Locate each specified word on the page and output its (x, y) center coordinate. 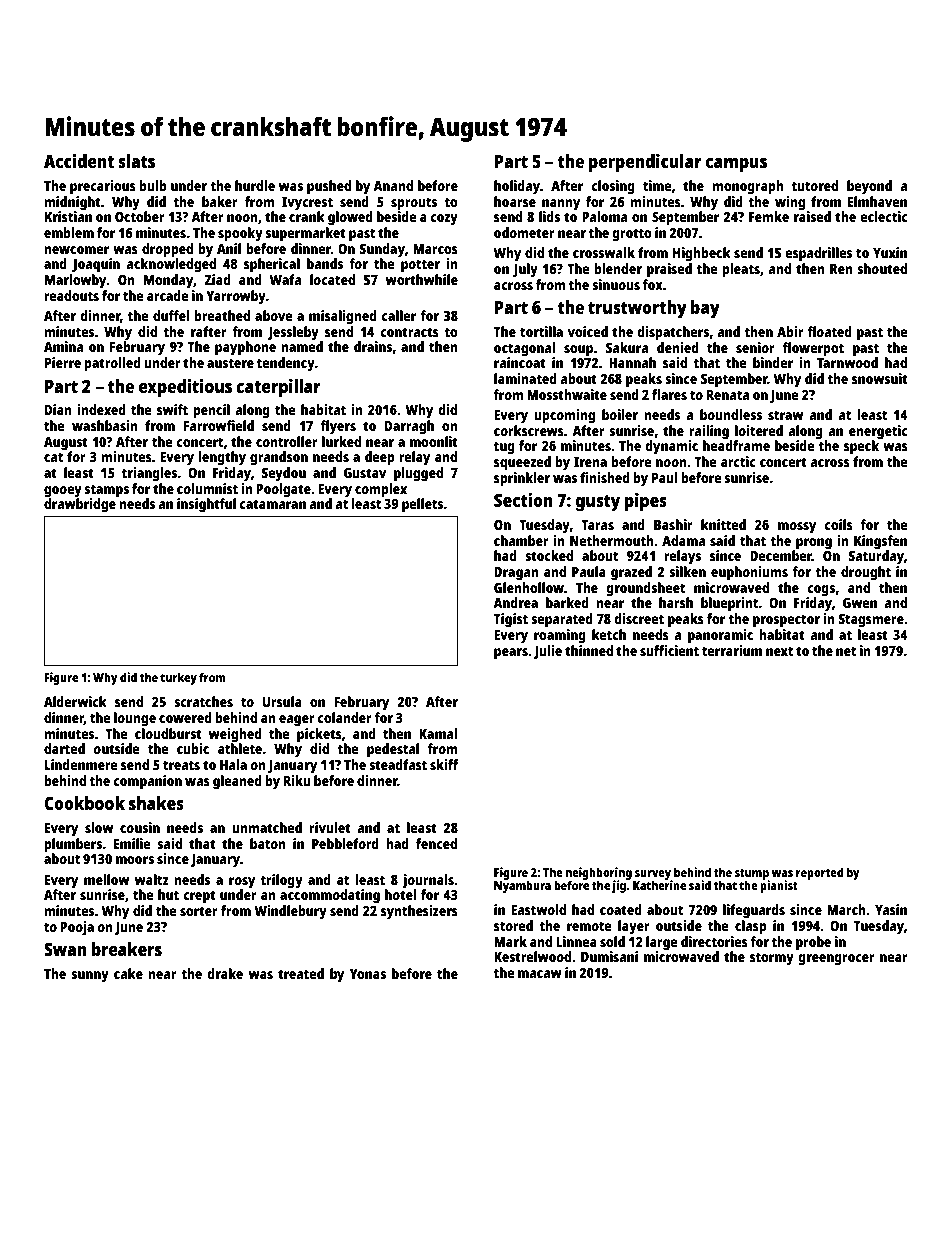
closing (613, 187)
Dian (58, 409)
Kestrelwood (532, 956)
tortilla (541, 331)
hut (168, 894)
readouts (71, 295)
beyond (869, 187)
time (657, 185)
